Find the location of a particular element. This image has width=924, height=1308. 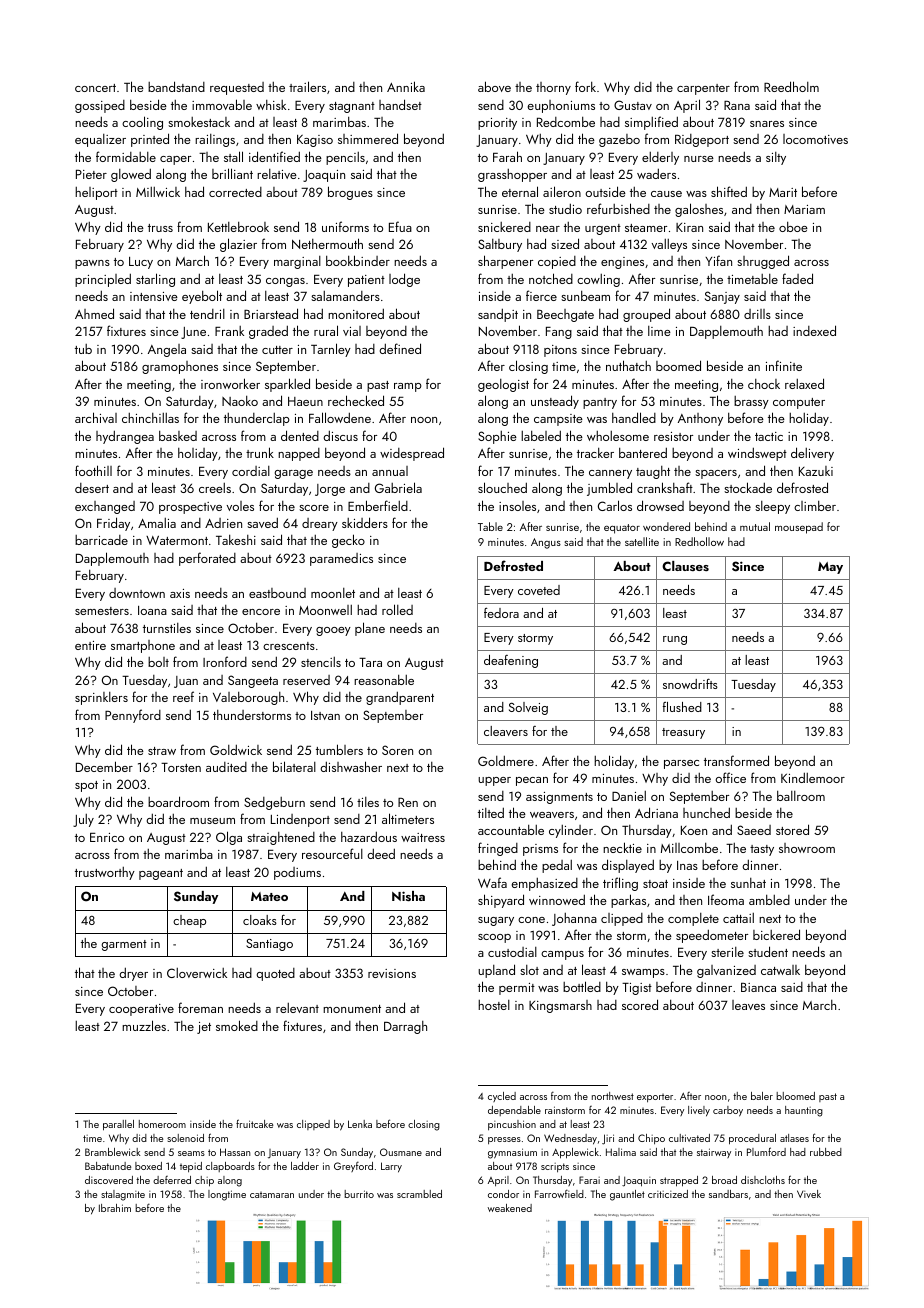

rechecked is located at coordinates (356, 400).
